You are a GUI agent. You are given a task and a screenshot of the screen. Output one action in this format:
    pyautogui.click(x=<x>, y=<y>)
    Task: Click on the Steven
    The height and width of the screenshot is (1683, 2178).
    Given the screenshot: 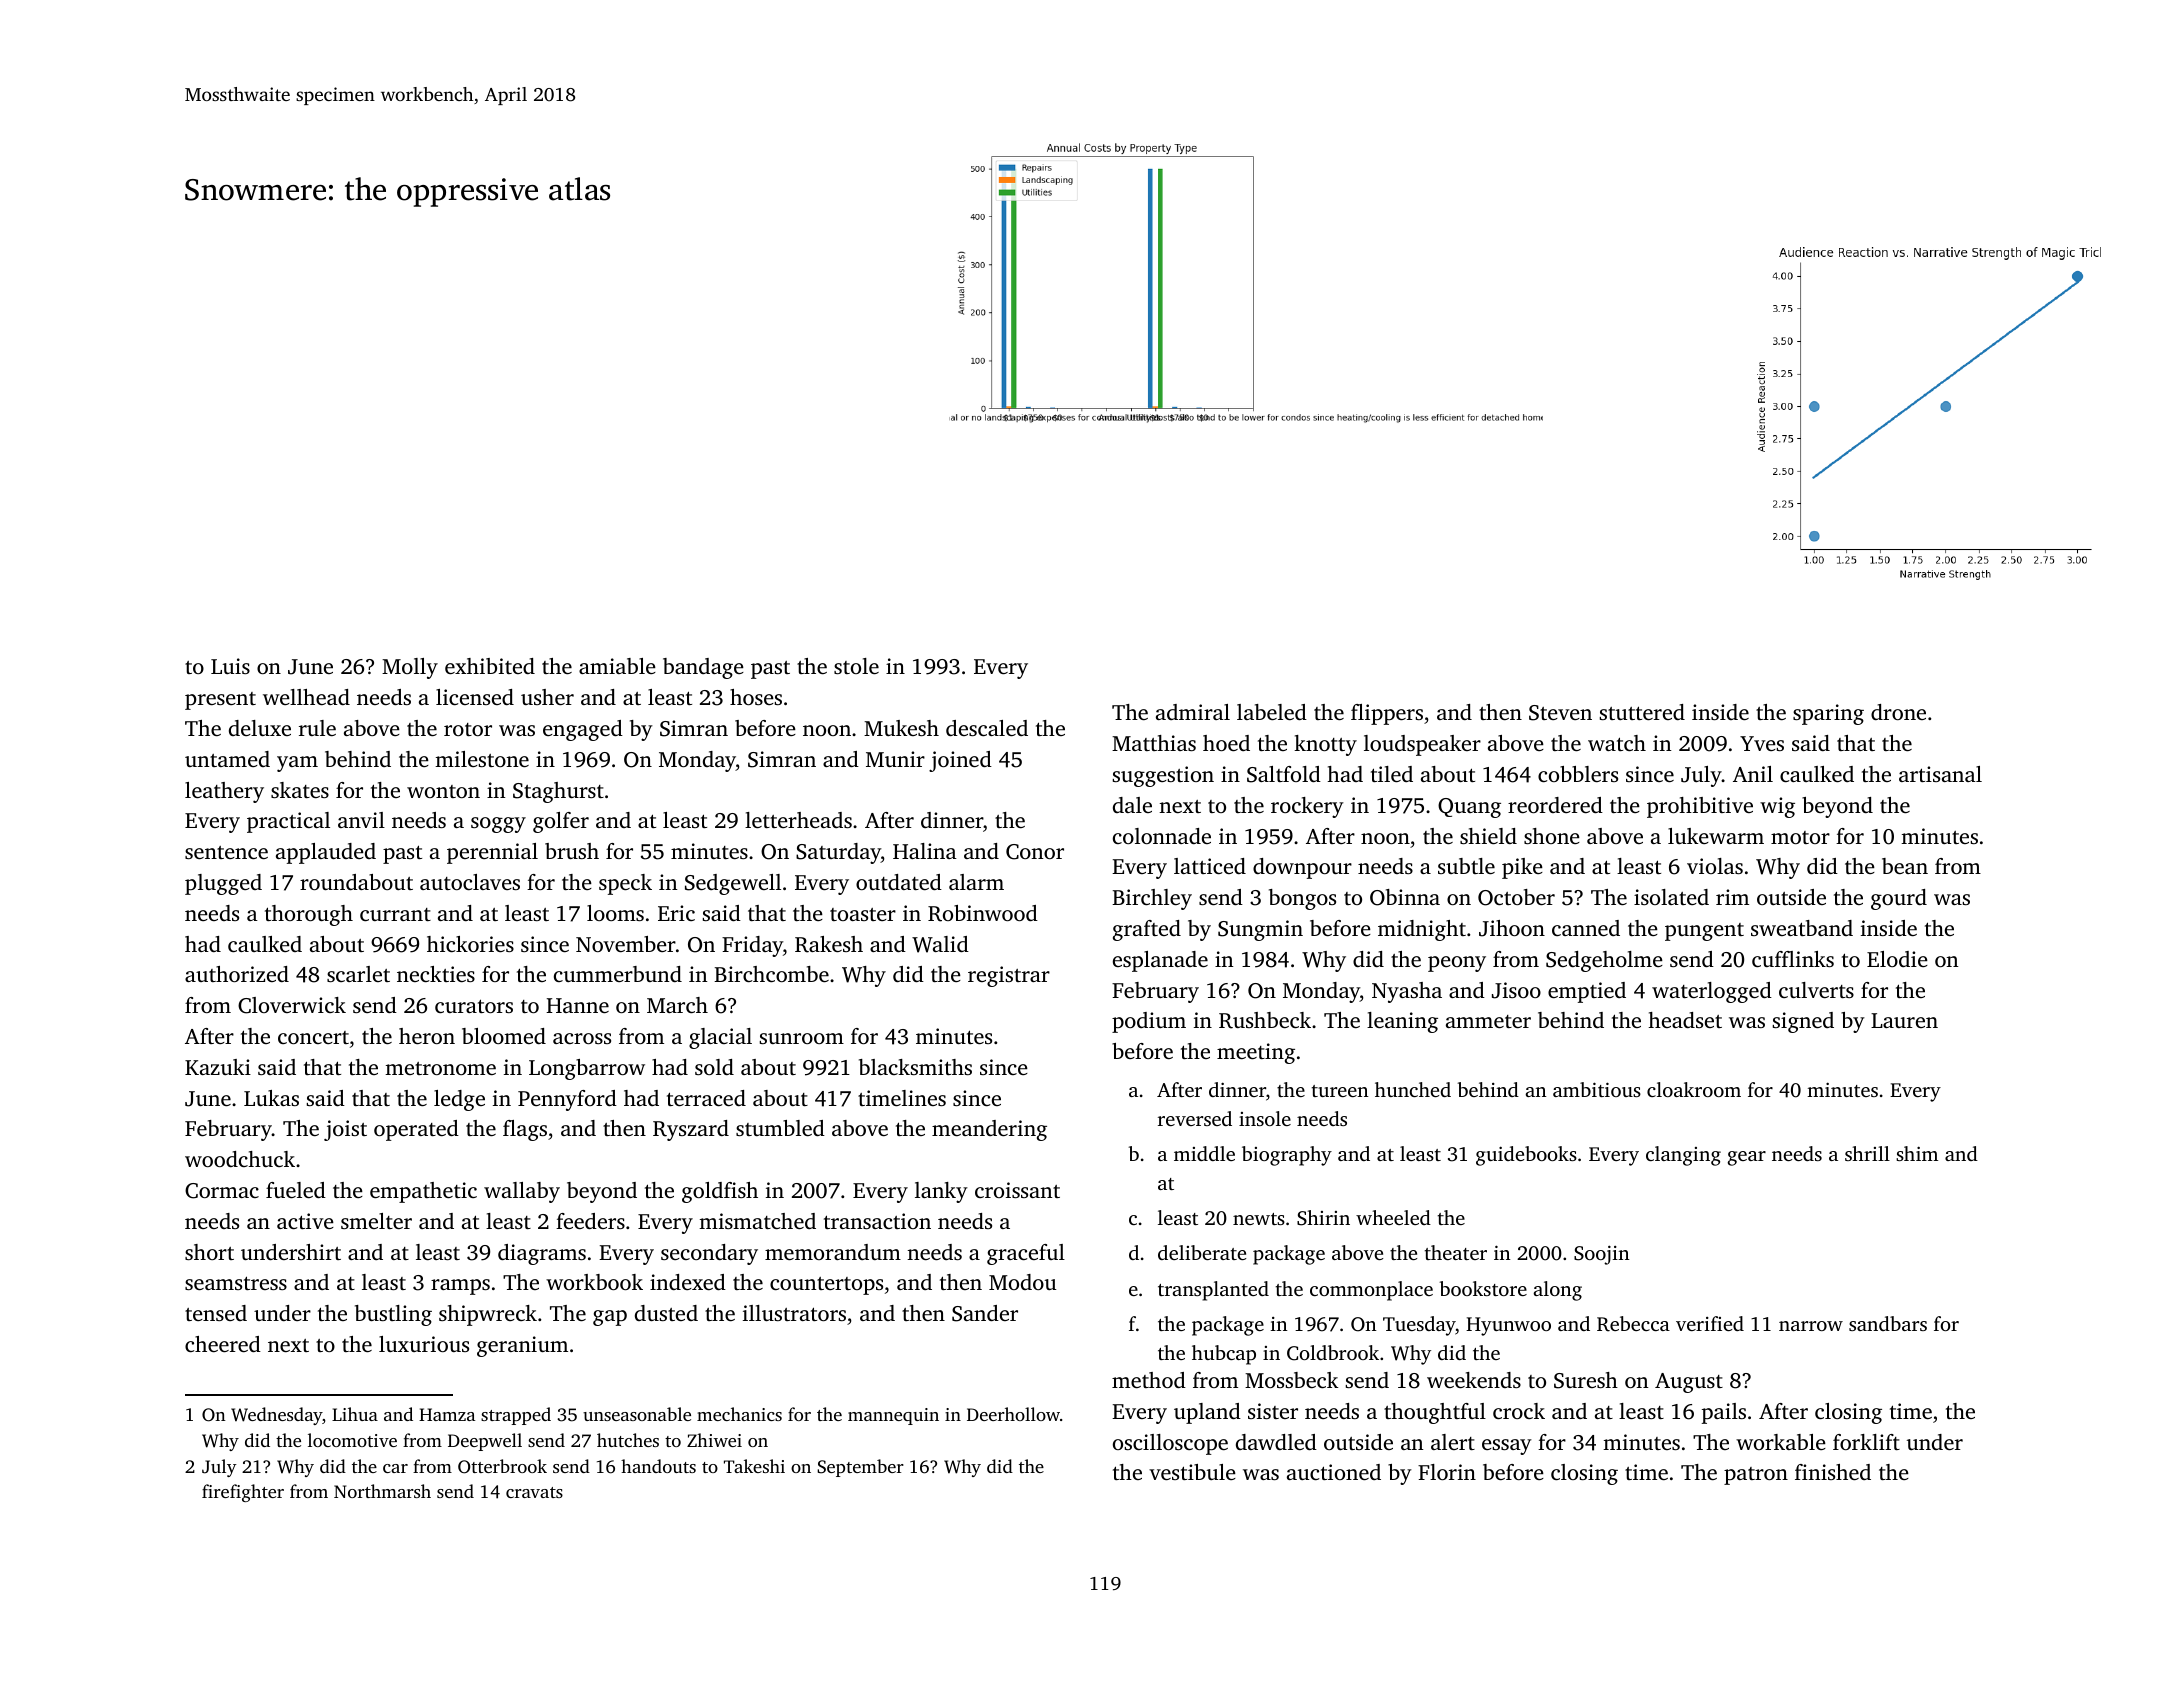 What is the action you would take?
    pyautogui.click(x=1560, y=713)
